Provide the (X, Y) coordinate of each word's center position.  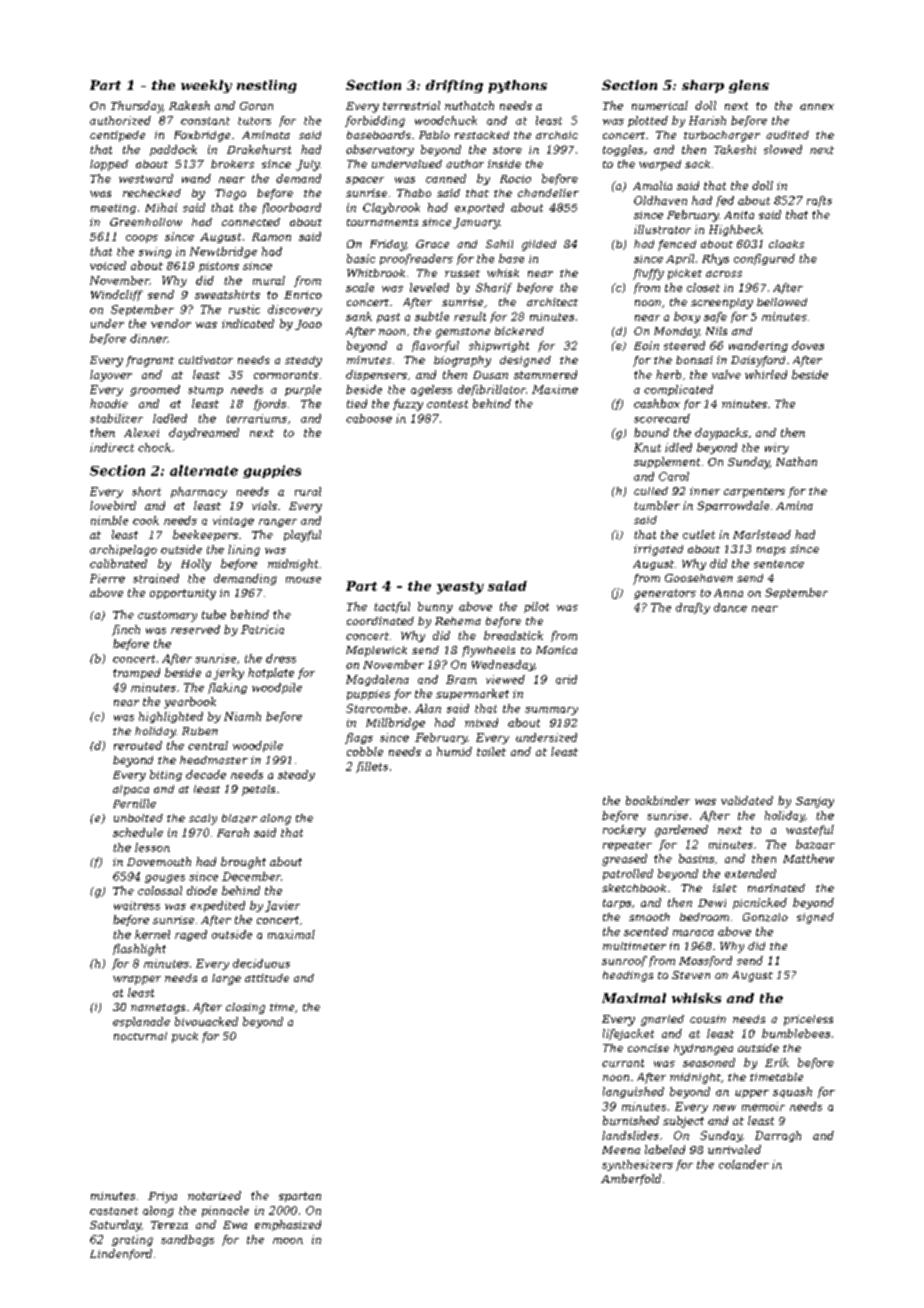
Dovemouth (159, 861)
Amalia (652, 185)
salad (507, 586)
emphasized (288, 1225)
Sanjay (815, 802)
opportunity (183, 594)
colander (744, 1164)
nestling (267, 86)
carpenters (754, 493)
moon (288, 1241)
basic (361, 258)
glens (749, 86)
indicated (248, 323)
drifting (454, 86)
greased (624, 860)
